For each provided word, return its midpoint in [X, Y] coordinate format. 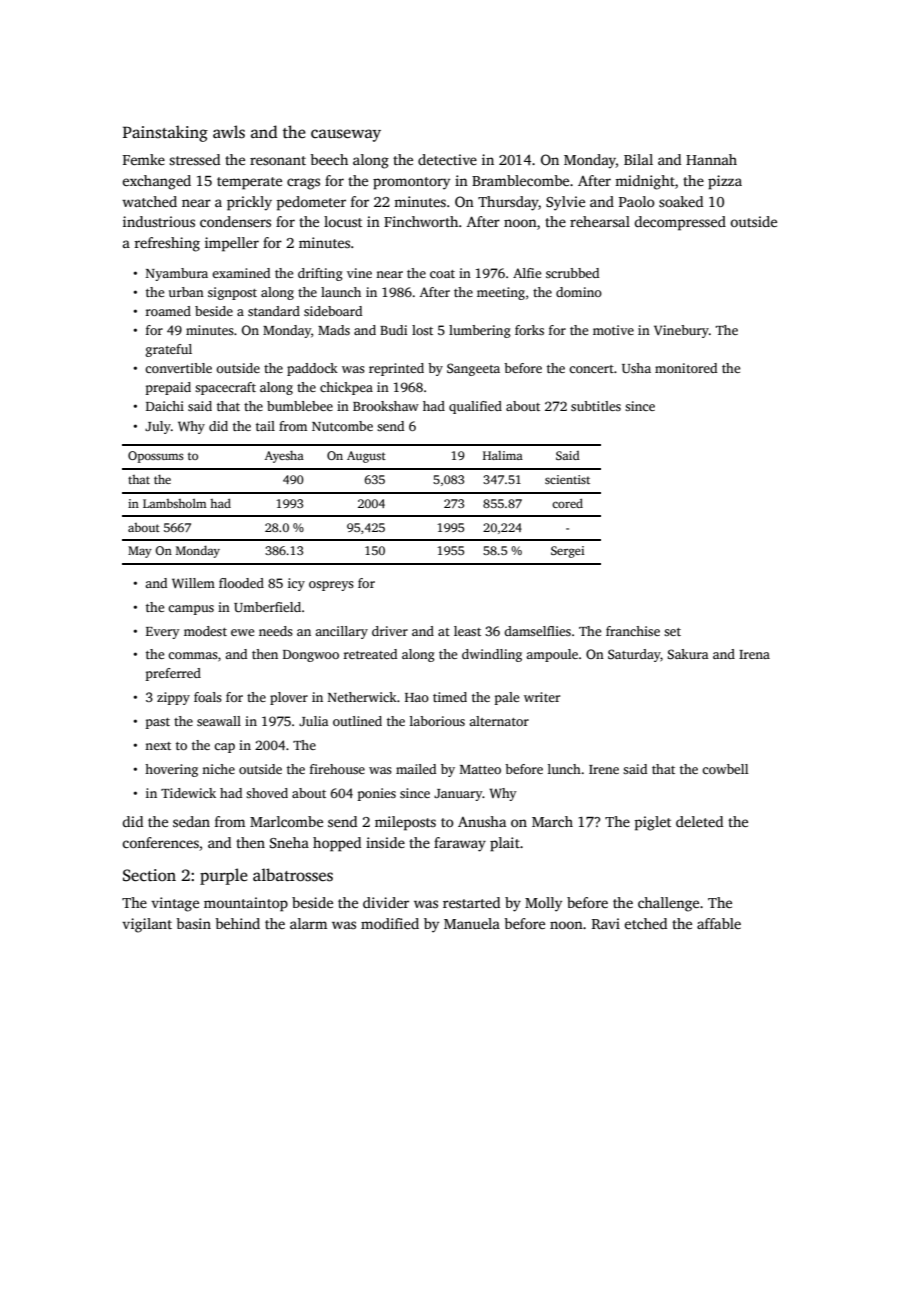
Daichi [165, 406]
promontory [411, 183]
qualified [475, 407]
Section [149, 875]
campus [191, 610]
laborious [437, 721]
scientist [567, 479]
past [158, 723]
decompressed [680, 223]
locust [343, 221]
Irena [754, 654]
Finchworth [421, 221]
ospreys [331, 586]
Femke [144, 159]
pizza [725, 182]
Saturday [634, 655]
